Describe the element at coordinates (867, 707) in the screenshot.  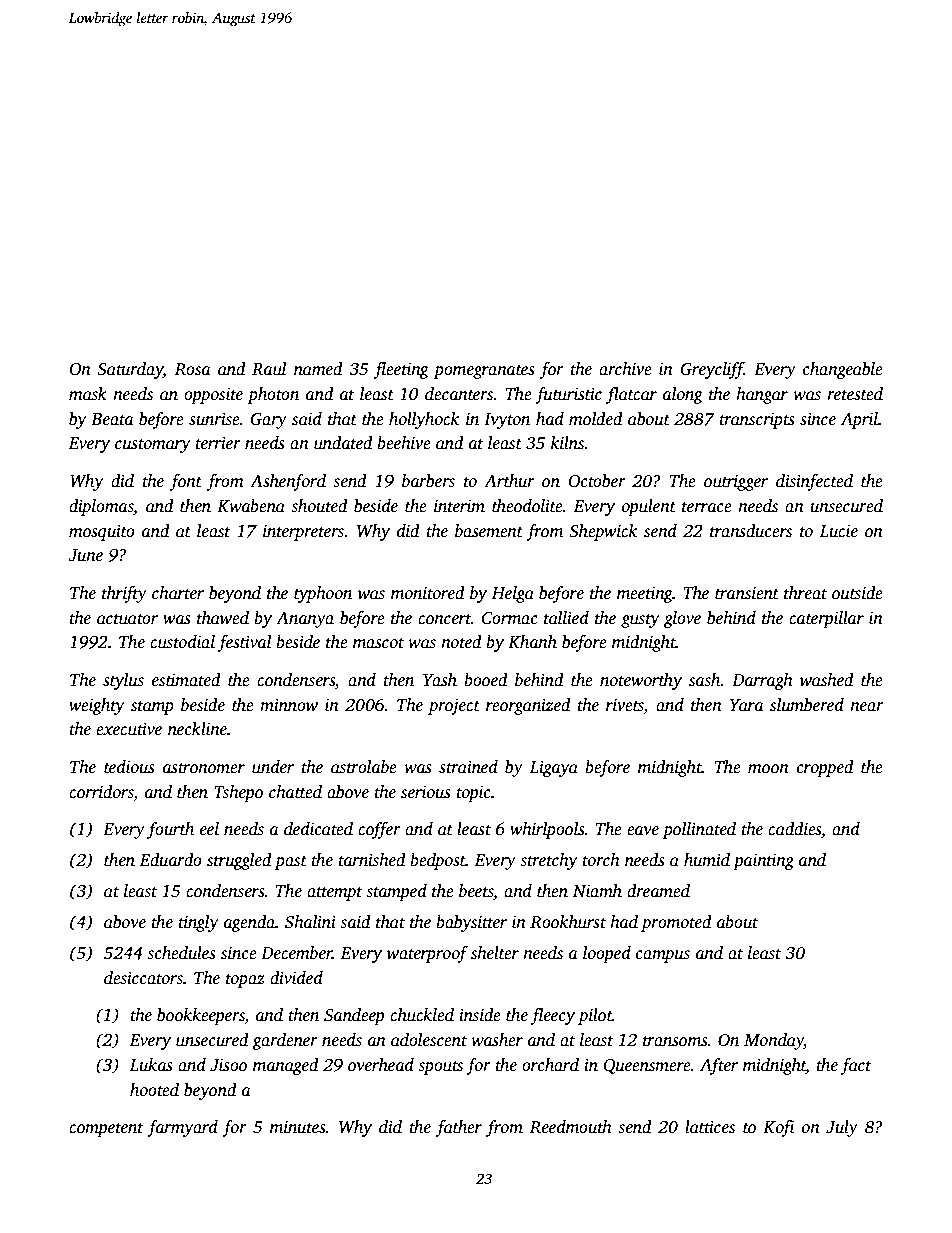
I see `near` at that location.
